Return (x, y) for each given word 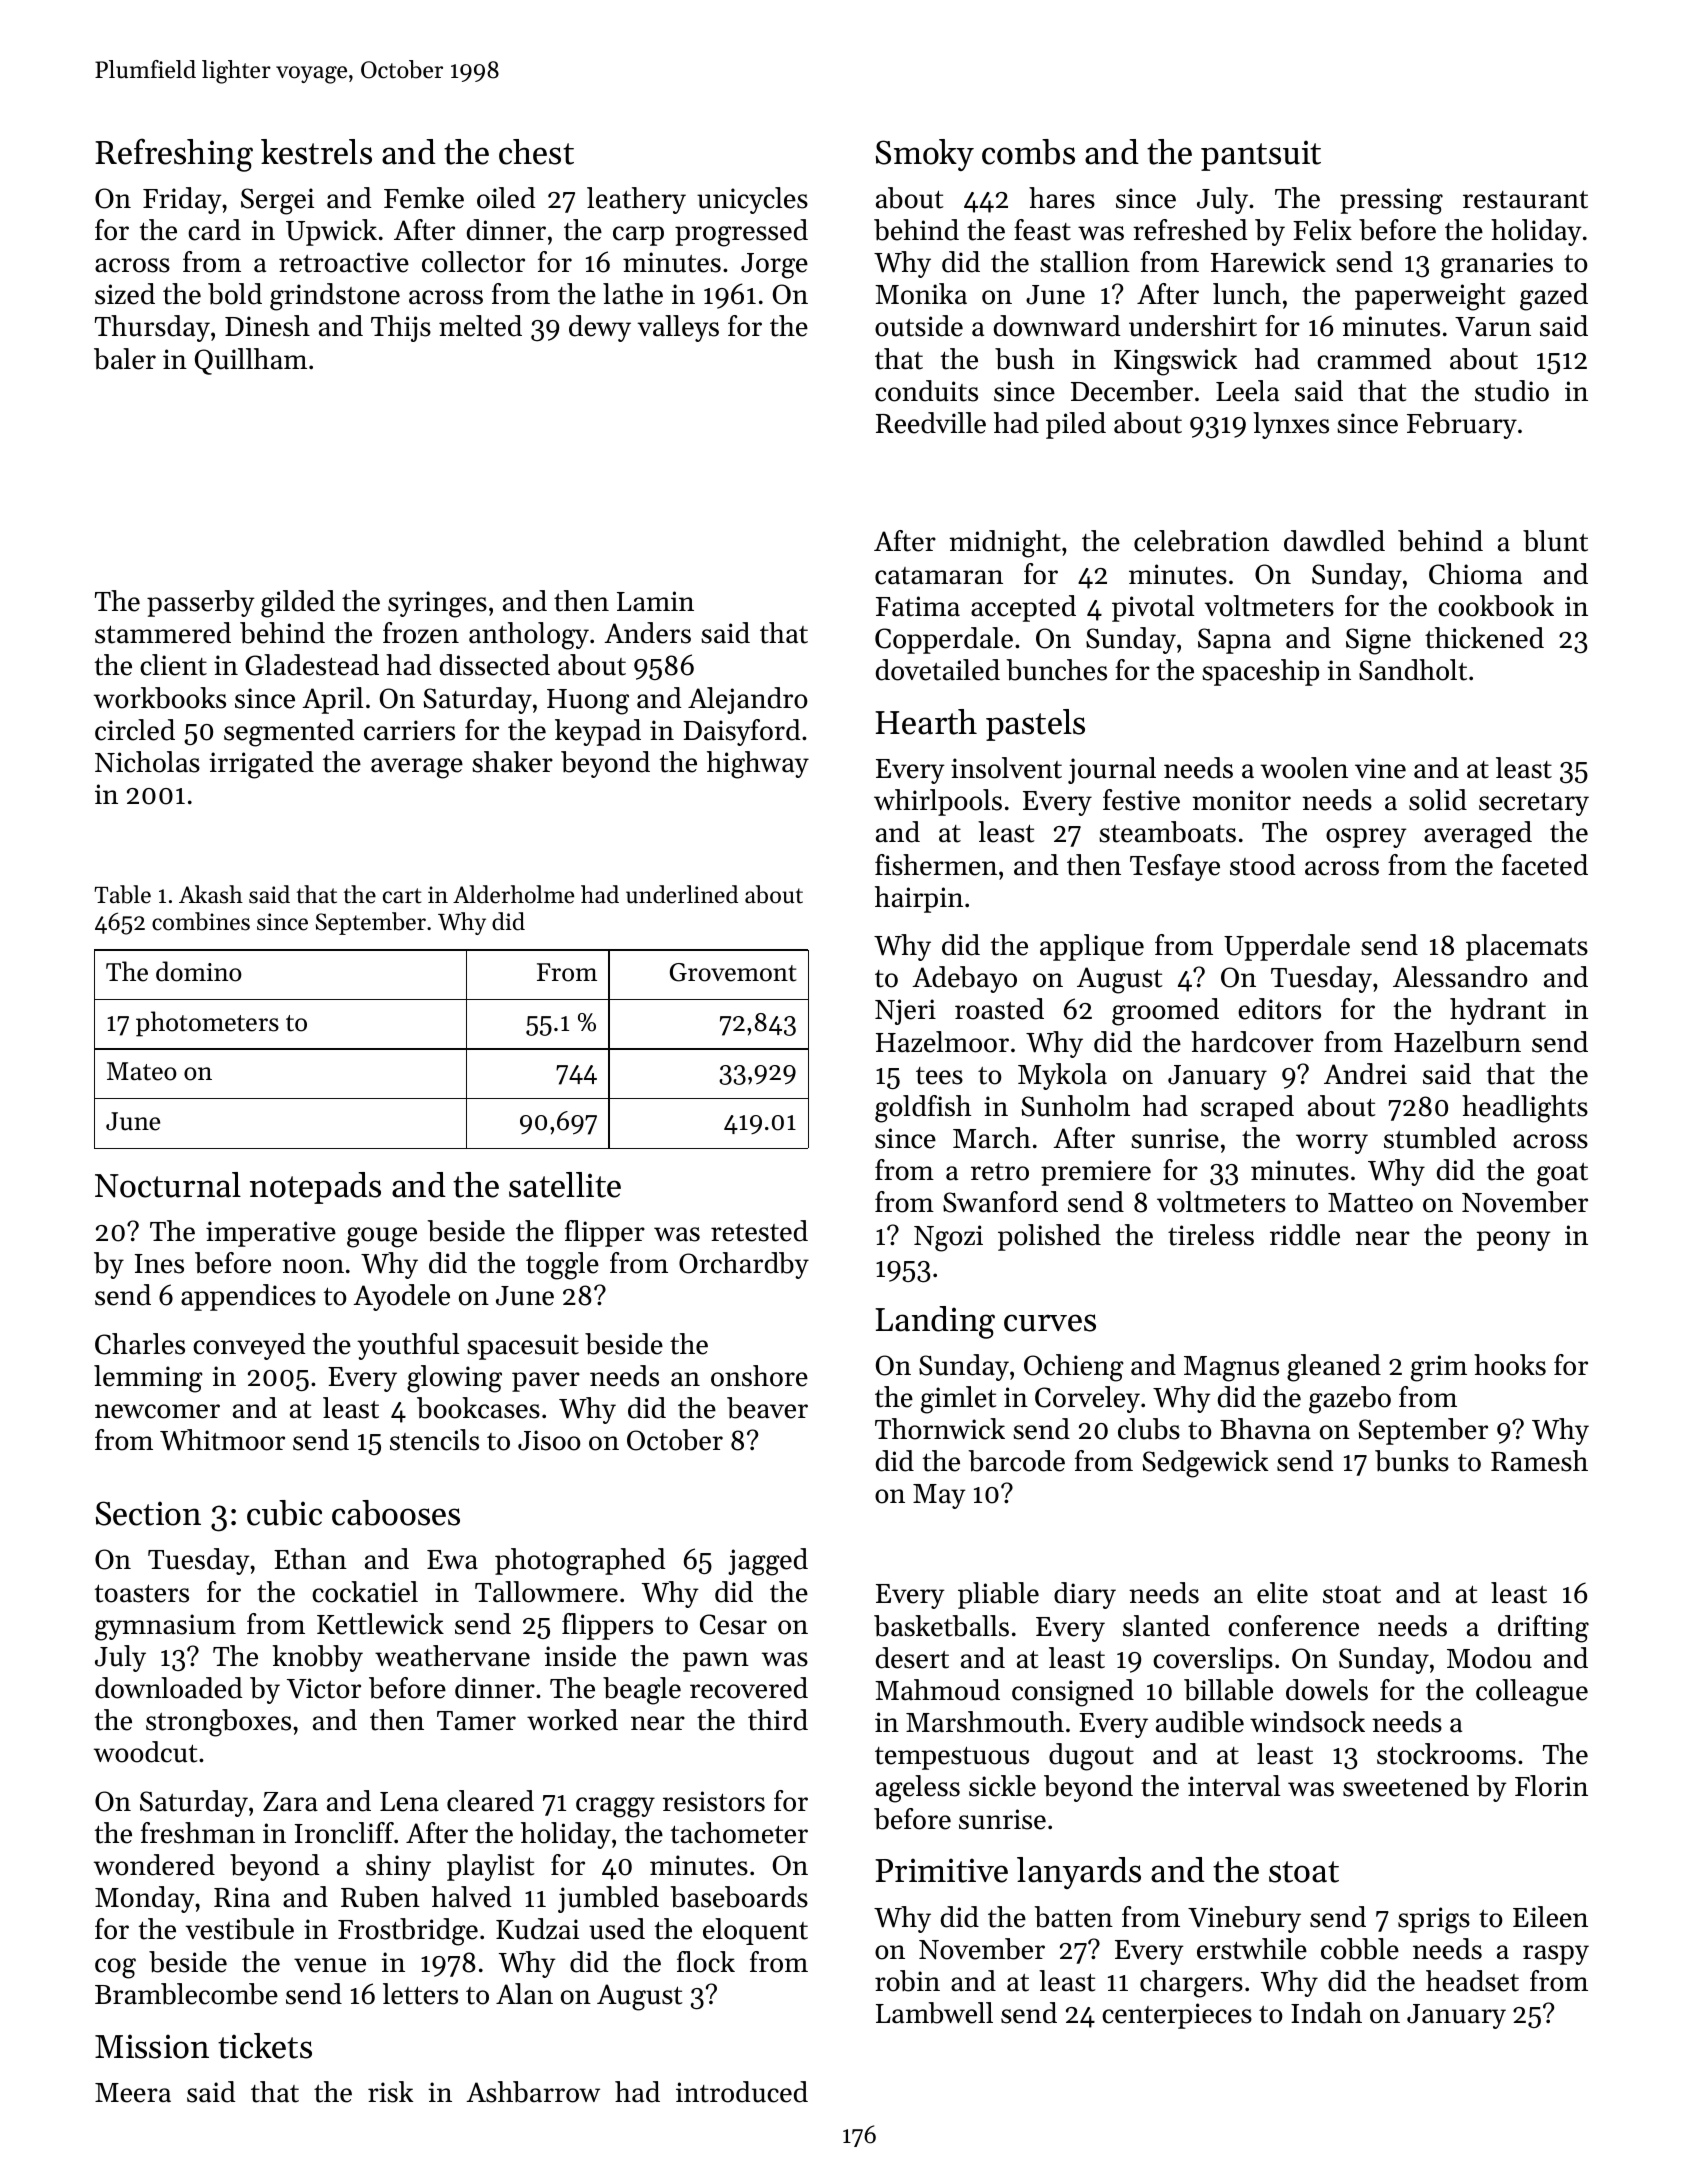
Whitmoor (222, 1440)
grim (1439, 1368)
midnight (1005, 544)
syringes (437, 604)
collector (473, 262)
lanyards (1079, 1873)
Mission (152, 2046)
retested (759, 1231)
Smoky (925, 155)
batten (1074, 1917)
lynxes (1291, 425)
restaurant (1525, 200)
